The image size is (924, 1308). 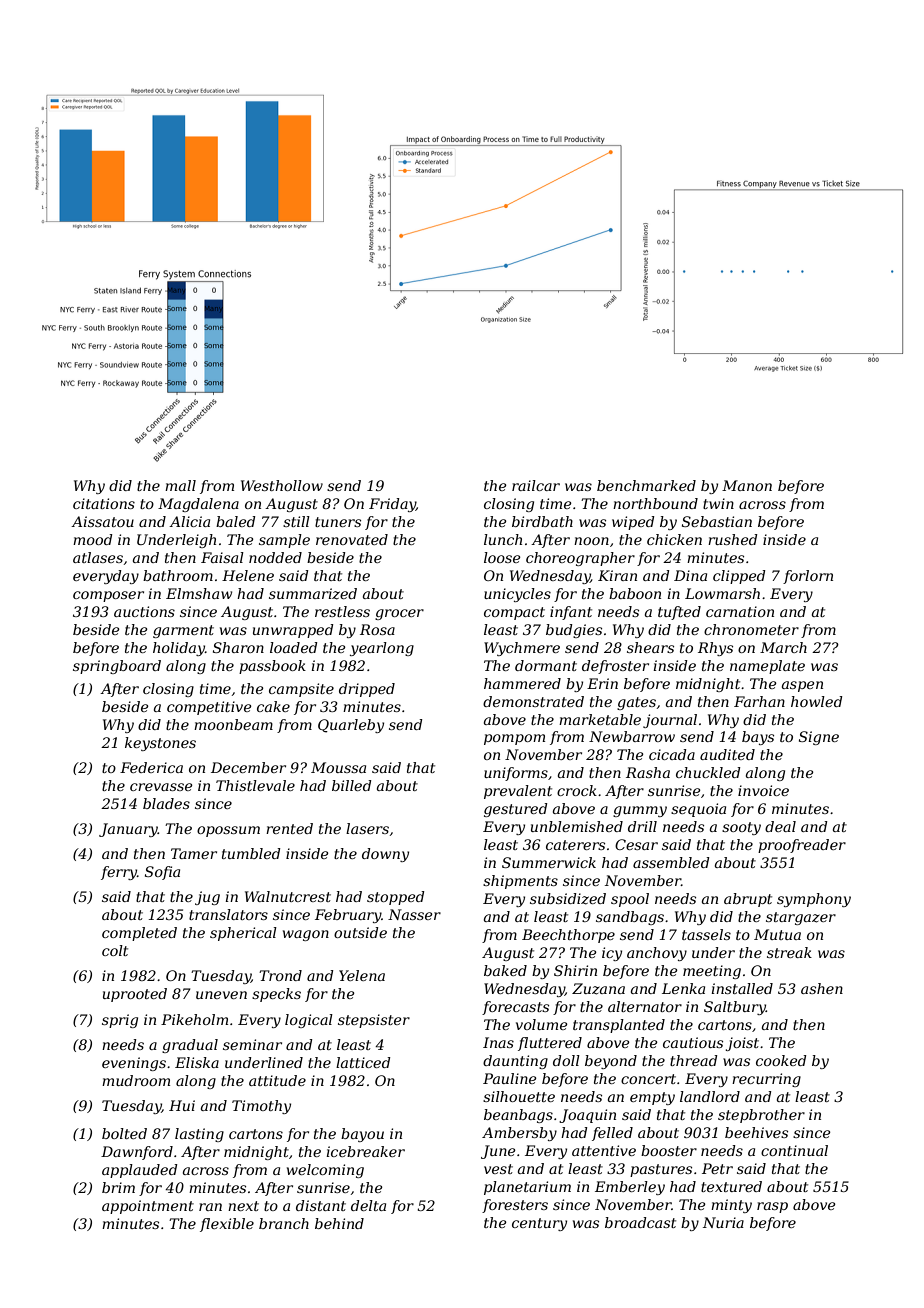 I want to click on Nuria, so click(x=723, y=1222).
